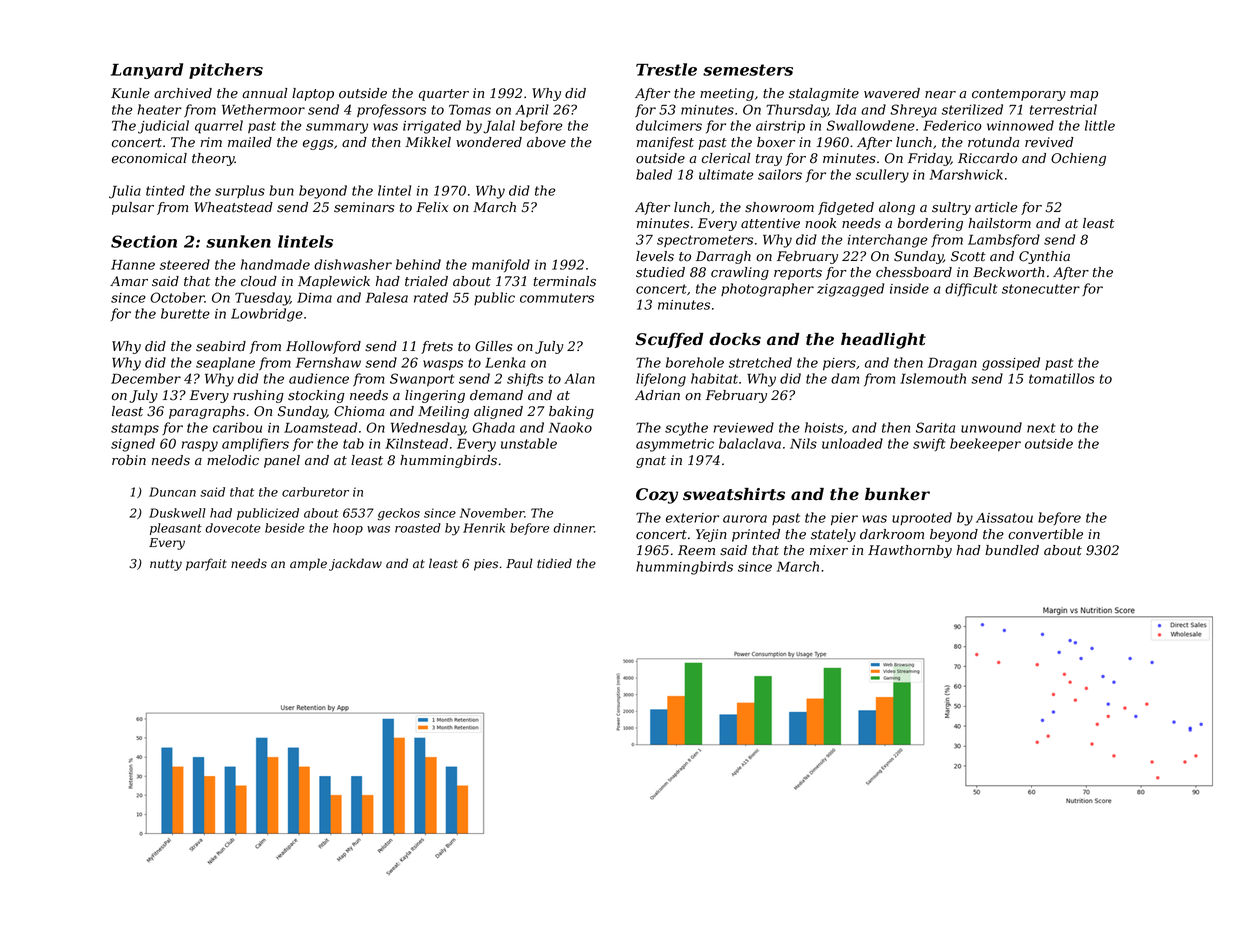  I want to click on dovecote, so click(233, 528).
